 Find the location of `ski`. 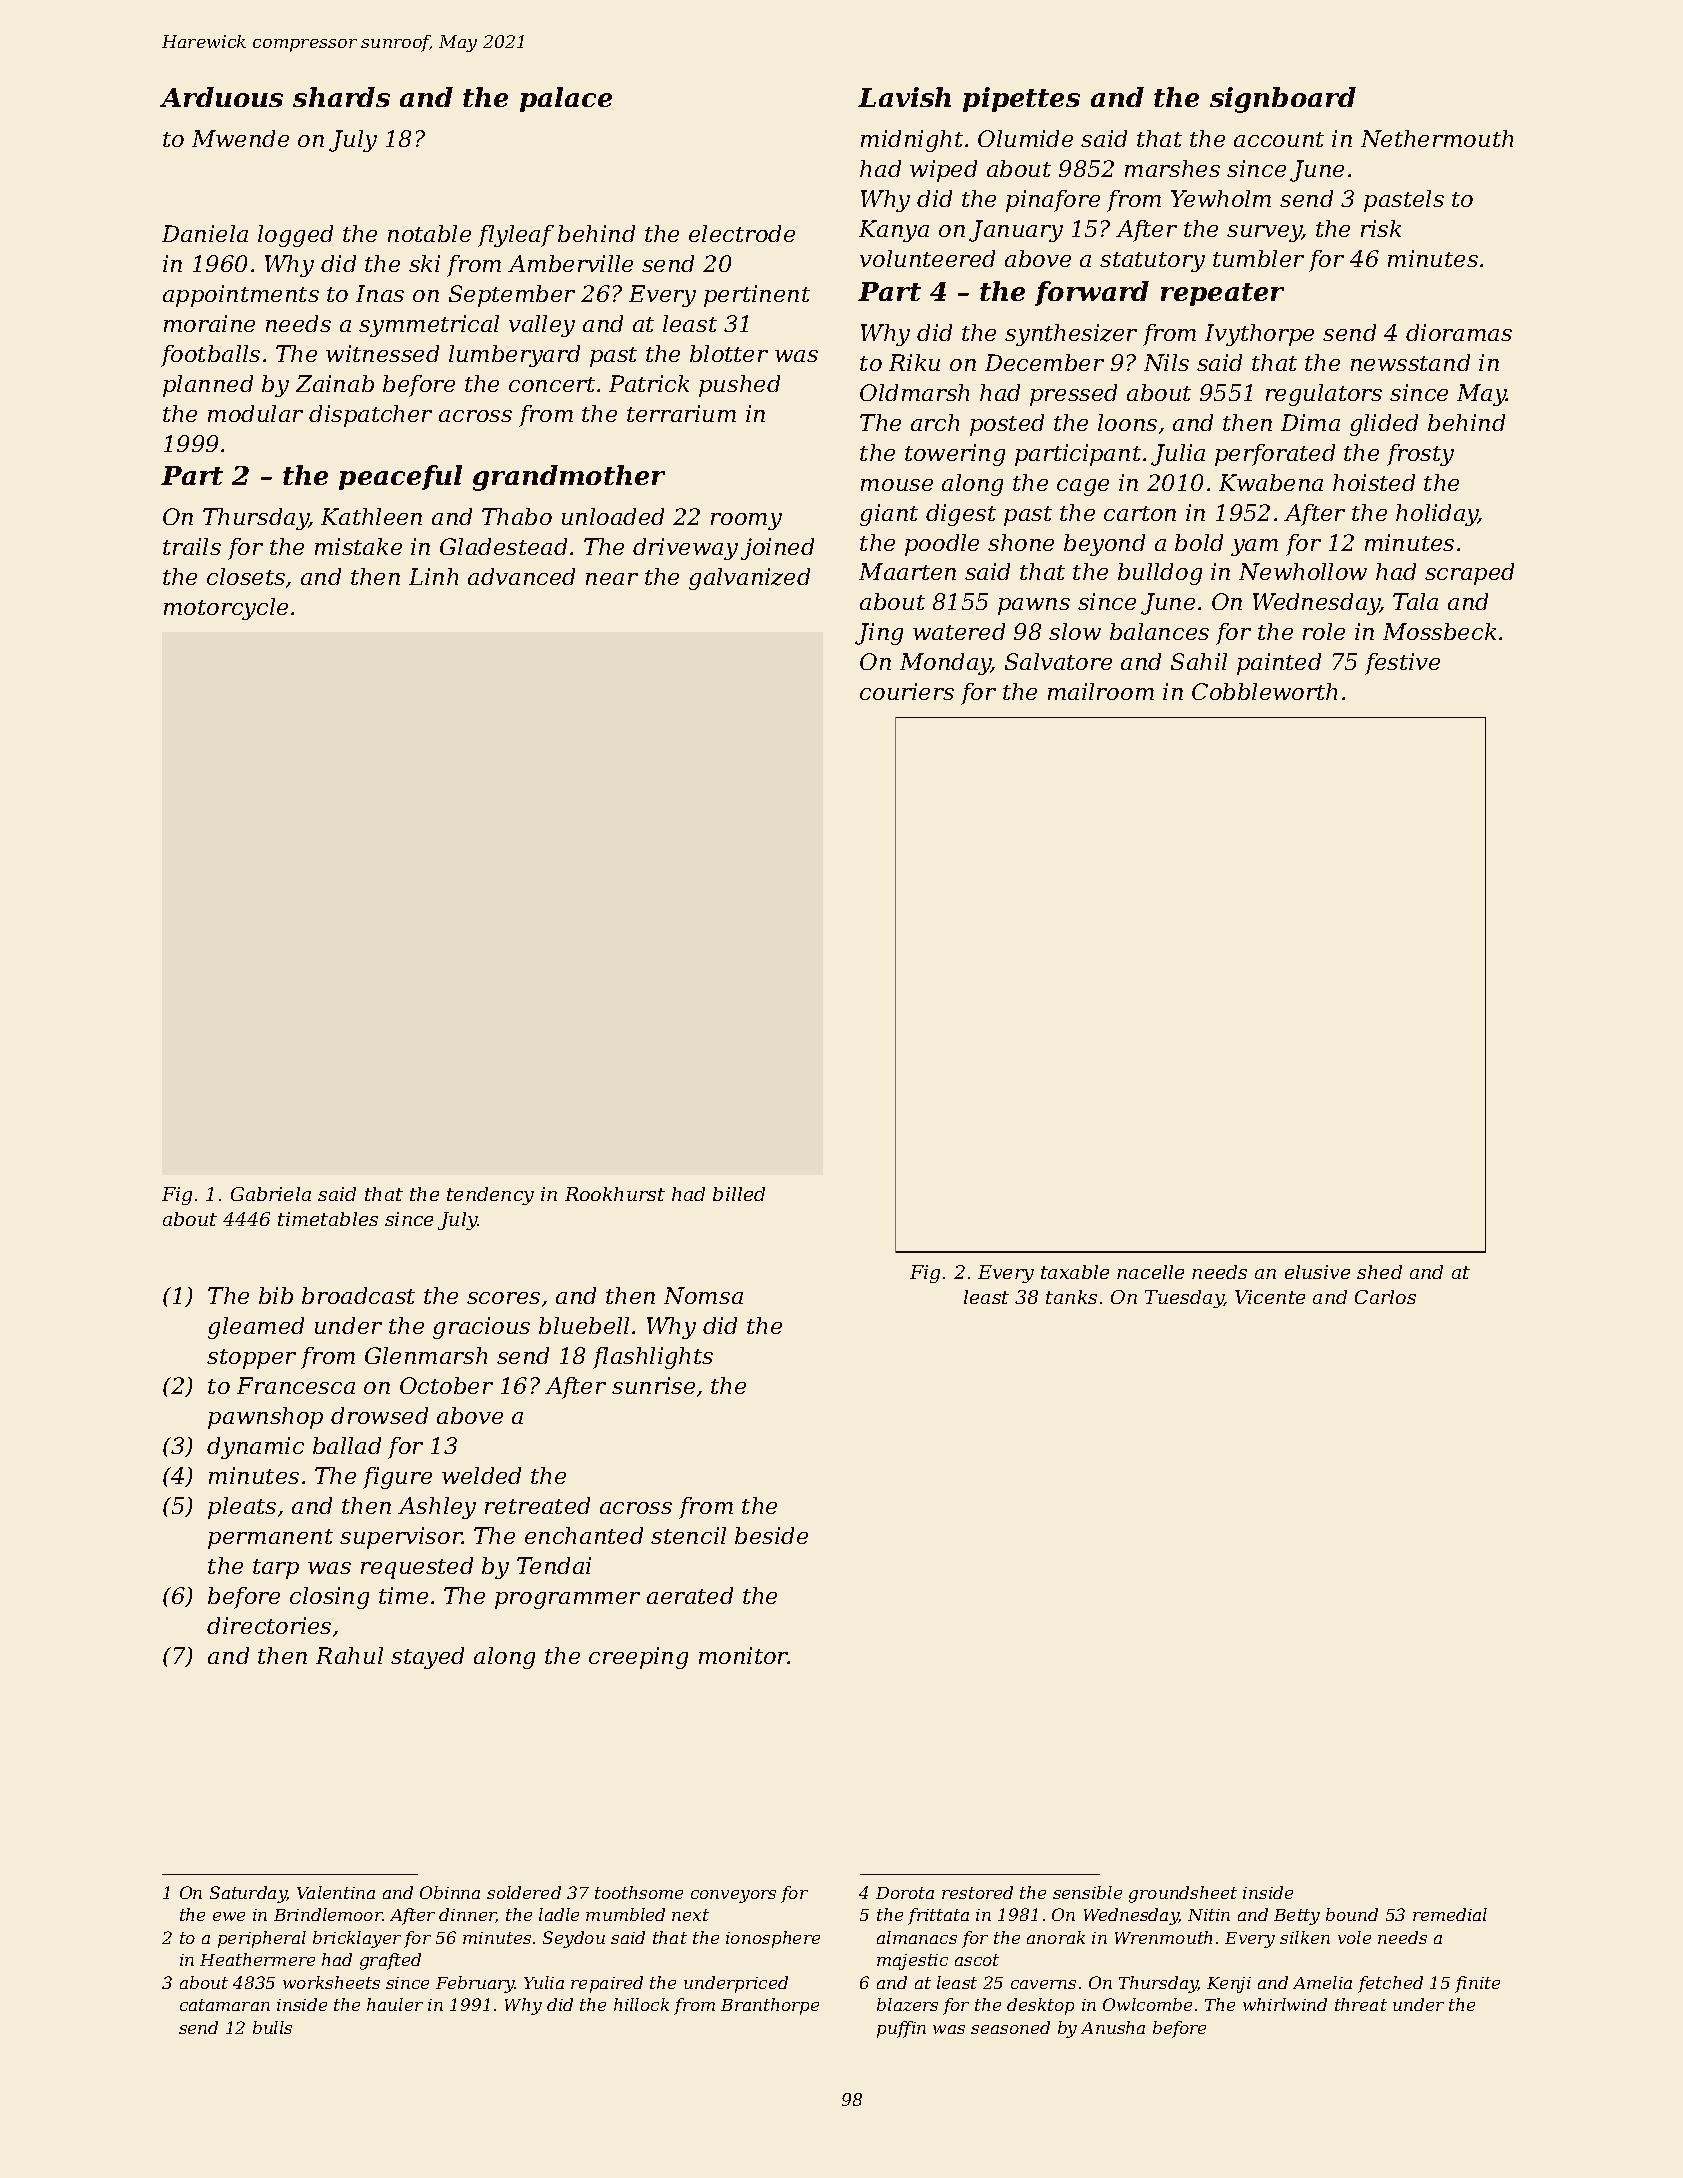

ski is located at coordinates (424, 263).
